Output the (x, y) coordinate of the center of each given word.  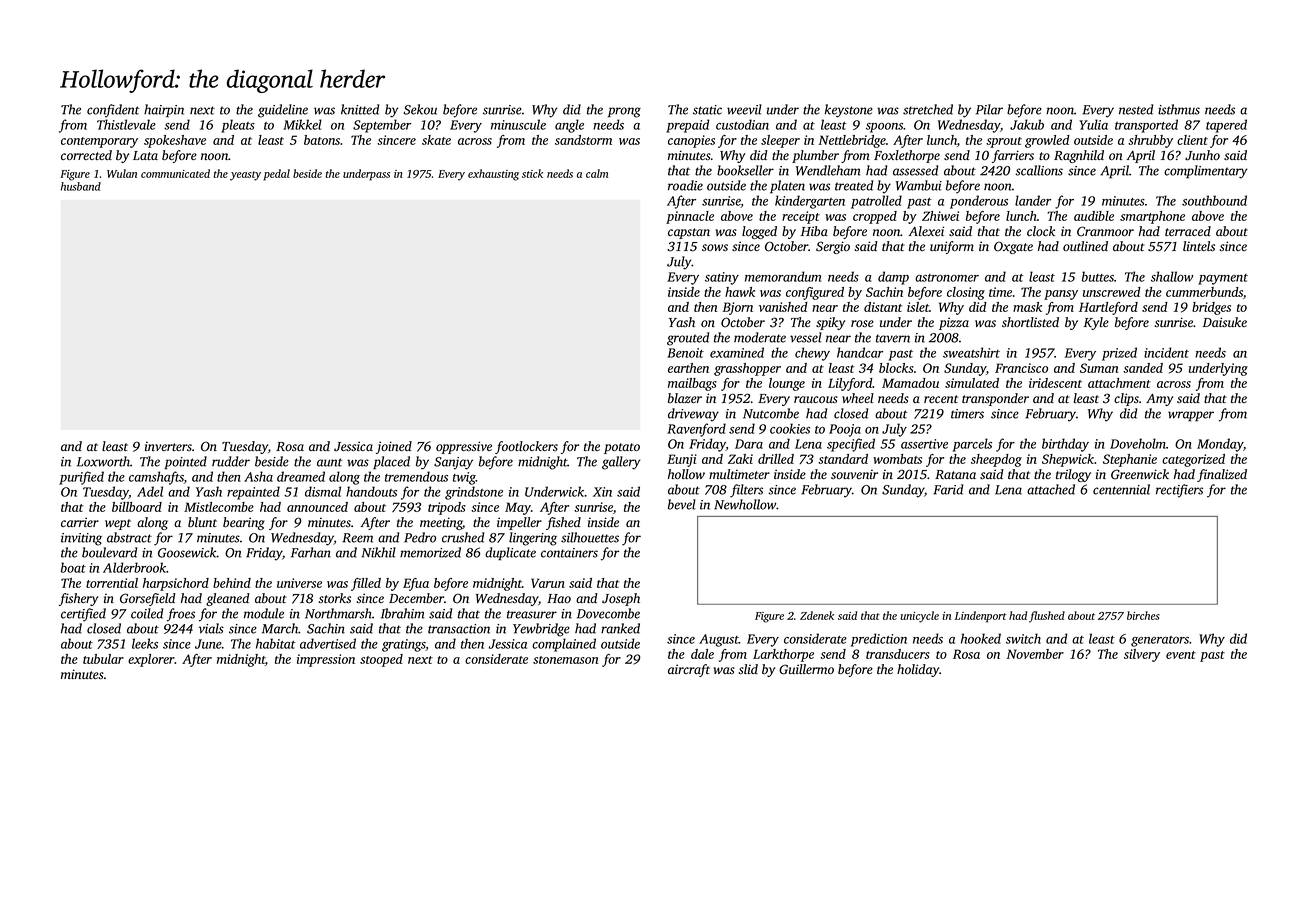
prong (624, 112)
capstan (689, 233)
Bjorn (738, 308)
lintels (1199, 246)
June (208, 644)
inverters (168, 446)
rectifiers (1179, 491)
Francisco (1021, 368)
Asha (258, 476)
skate (436, 140)
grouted (688, 339)
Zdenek (817, 615)
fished (563, 523)
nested (1136, 109)
